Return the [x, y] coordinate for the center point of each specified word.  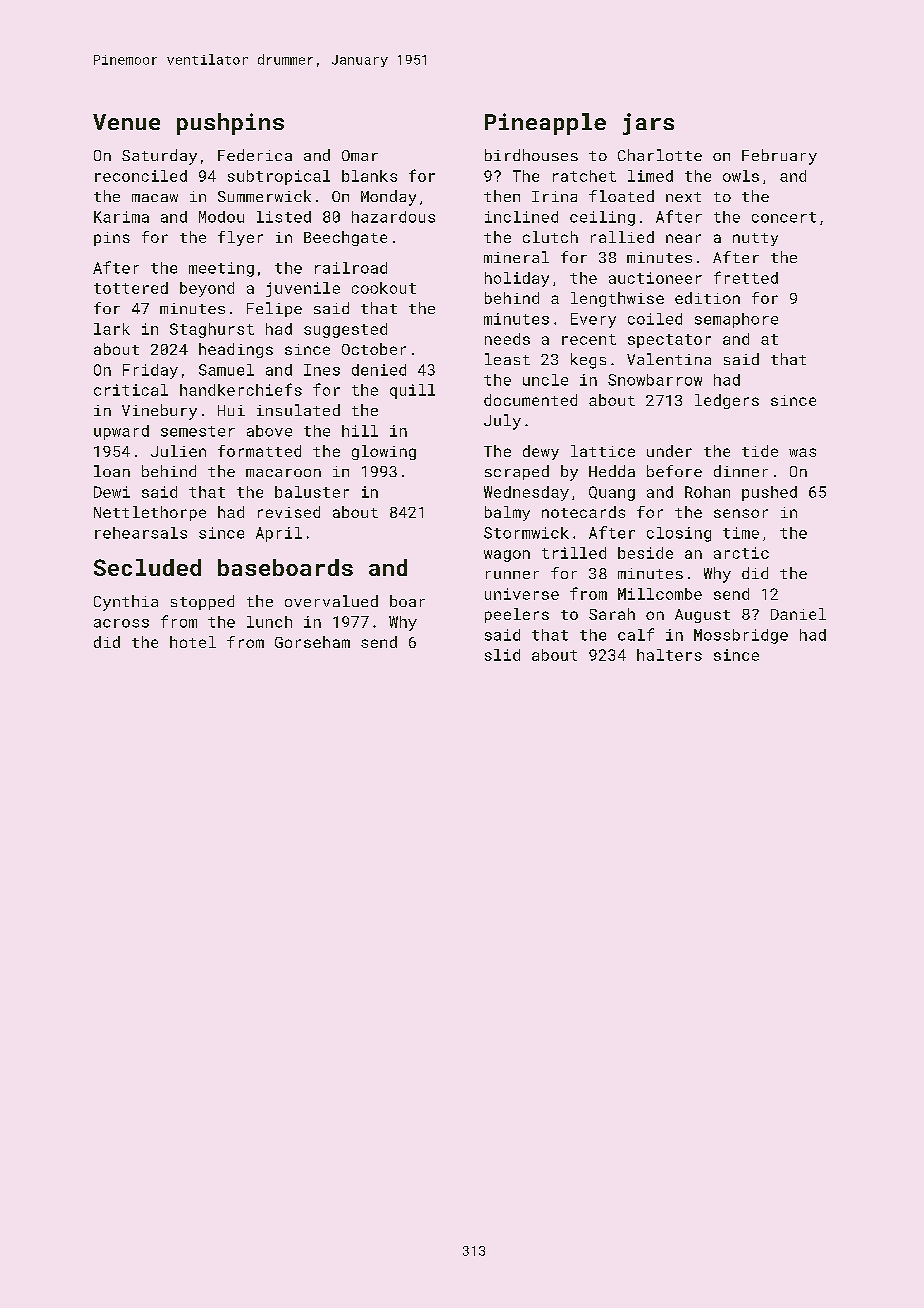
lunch [269, 622]
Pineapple [545, 124]
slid [502, 655]
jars [648, 124]
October [374, 349]
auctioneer [655, 278]
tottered [131, 288]
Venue [126, 122]
